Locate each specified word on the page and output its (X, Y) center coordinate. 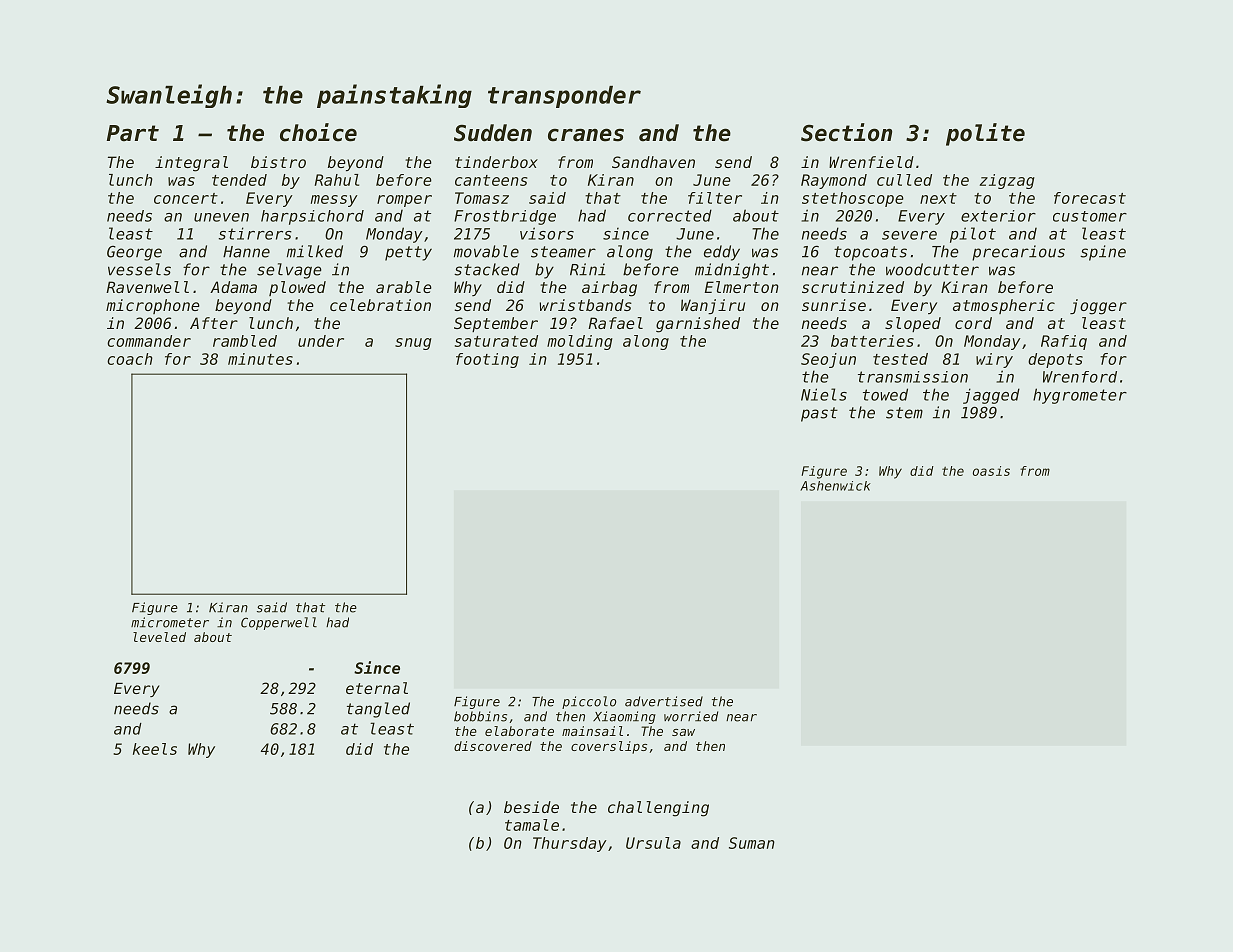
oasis (991, 471)
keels (155, 749)
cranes (586, 135)
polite (985, 134)
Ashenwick (835, 486)
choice (318, 132)
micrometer (170, 622)
